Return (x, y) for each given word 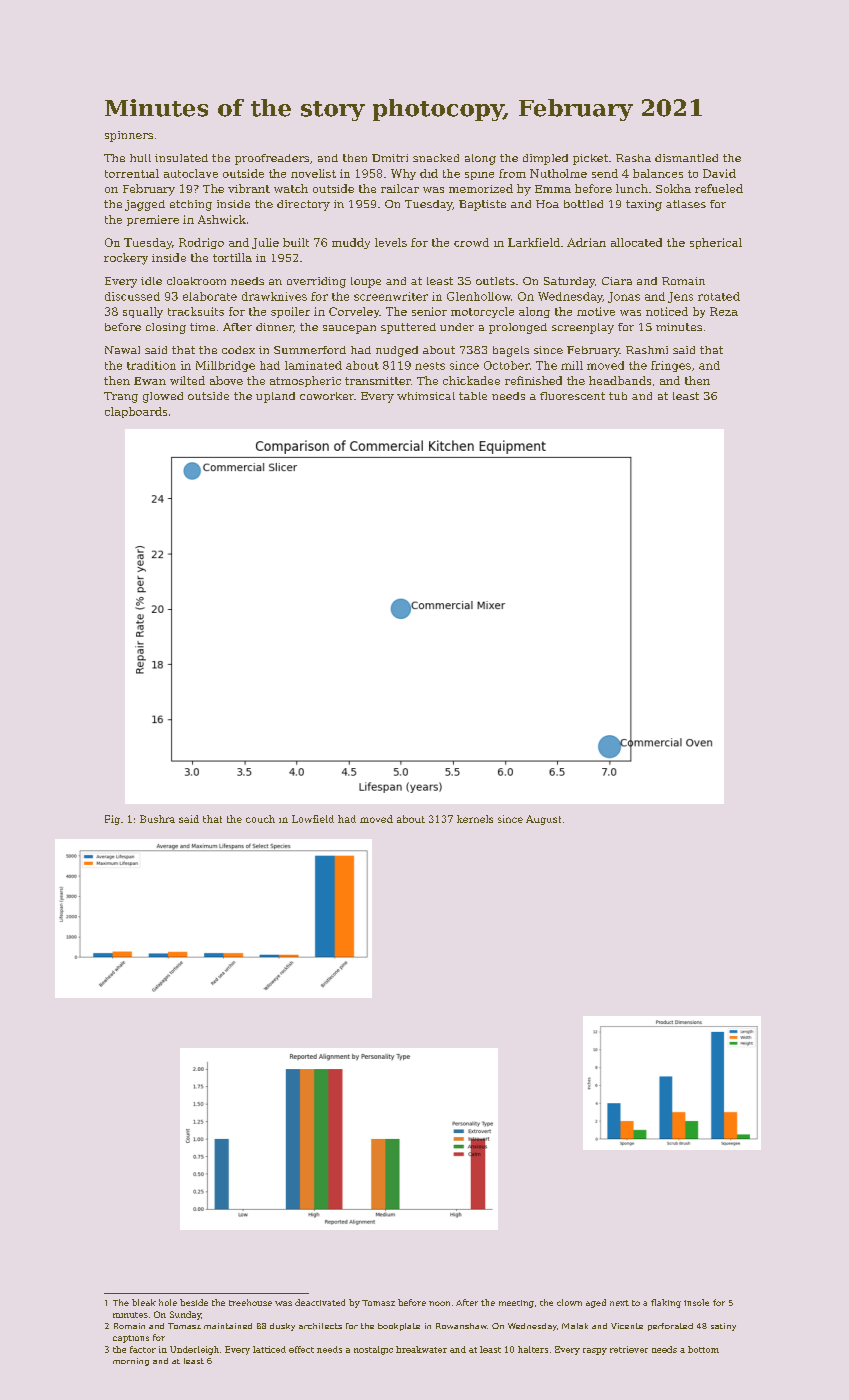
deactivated (320, 1302)
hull (140, 158)
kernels (475, 819)
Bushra (157, 819)
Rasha (633, 158)
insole (696, 1302)
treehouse (250, 1302)
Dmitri (390, 158)
